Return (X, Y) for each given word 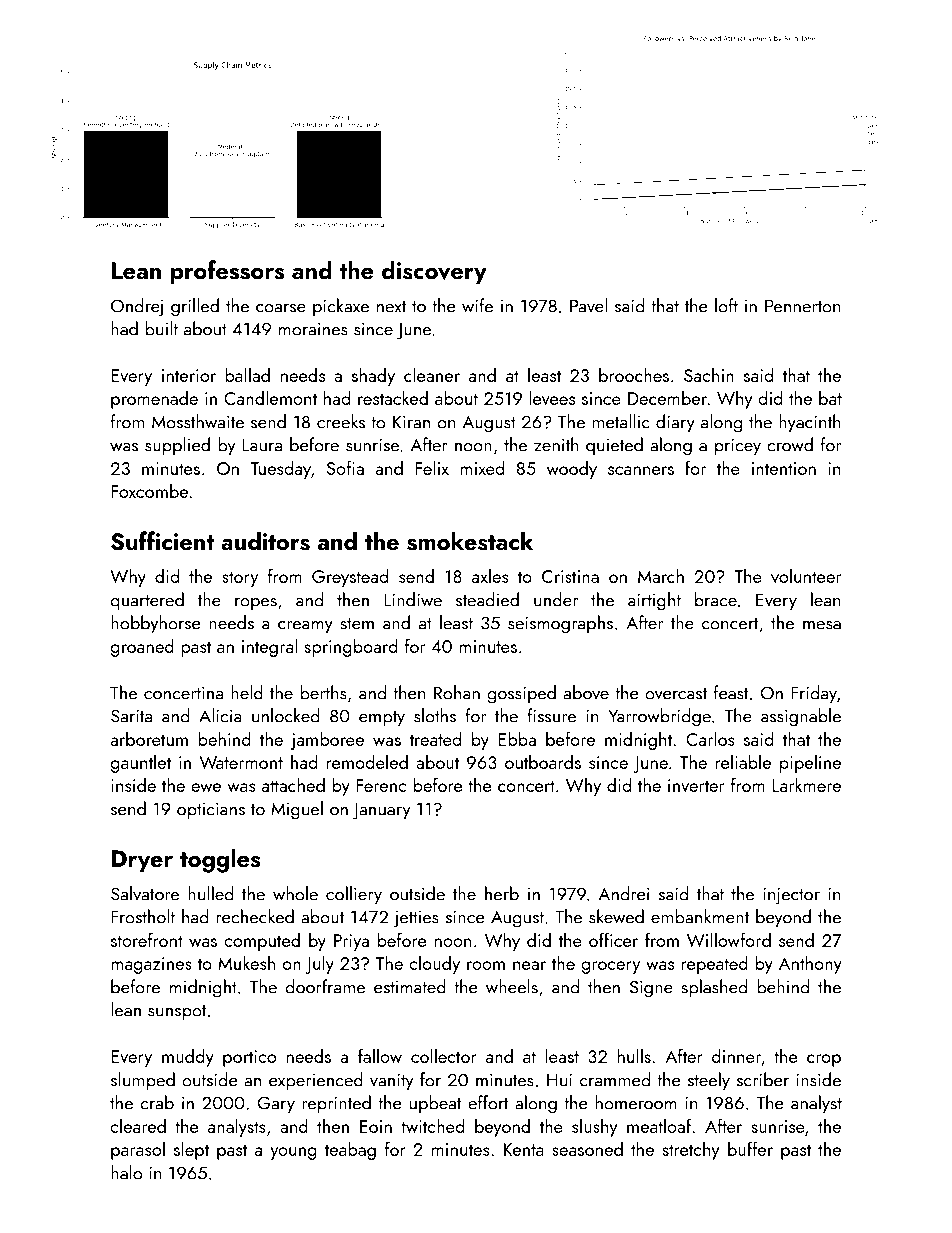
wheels (512, 986)
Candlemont (270, 397)
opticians (211, 811)
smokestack (470, 541)
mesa (822, 625)
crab (157, 1102)
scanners (641, 470)
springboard (351, 647)
